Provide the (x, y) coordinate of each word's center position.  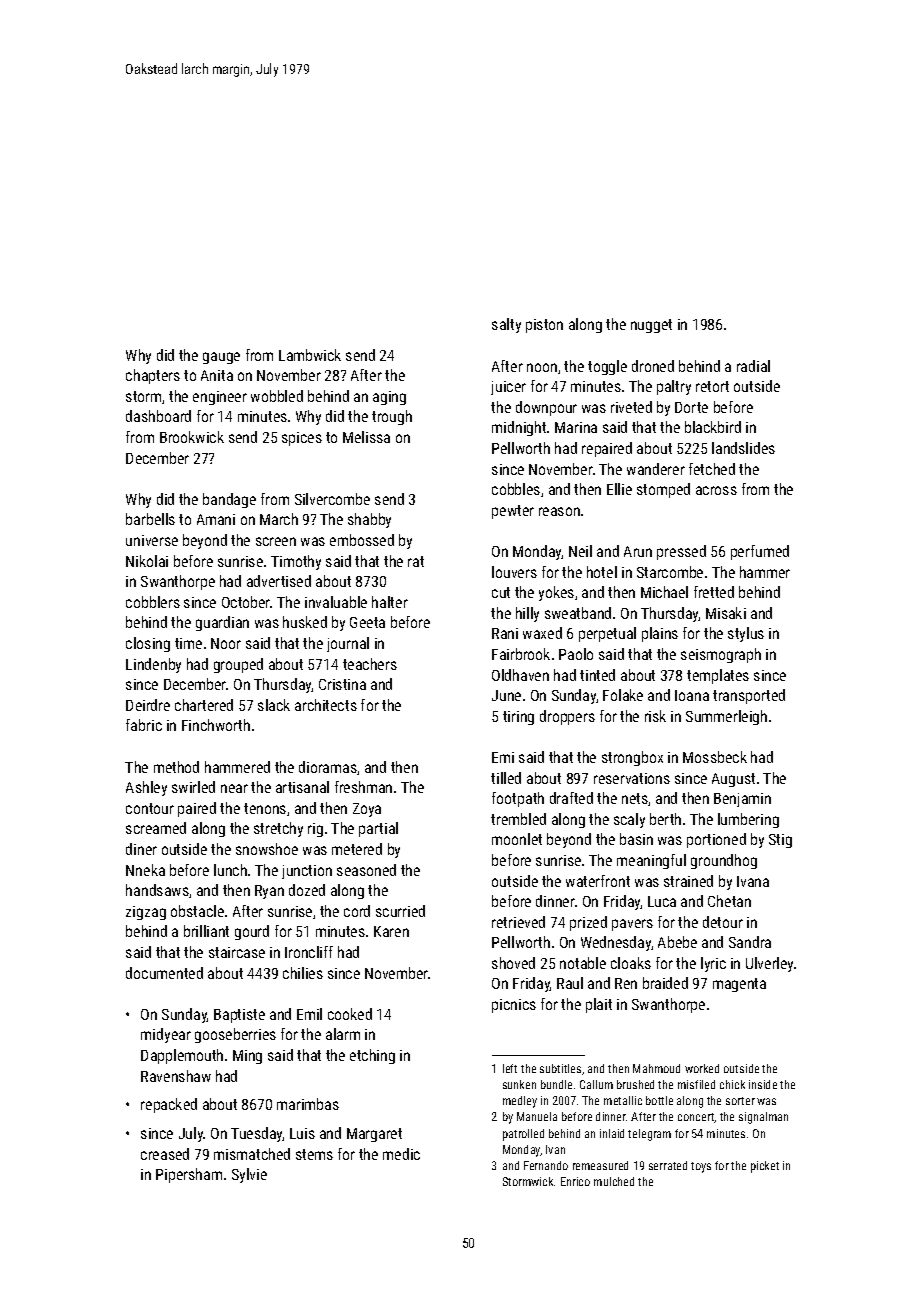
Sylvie (249, 1175)
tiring (518, 718)
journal (348, 644)
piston (544, 326)
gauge (221, 358)
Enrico (575, 1181)
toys (701, 1167)
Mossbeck (715, 757)
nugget (651, 326)
